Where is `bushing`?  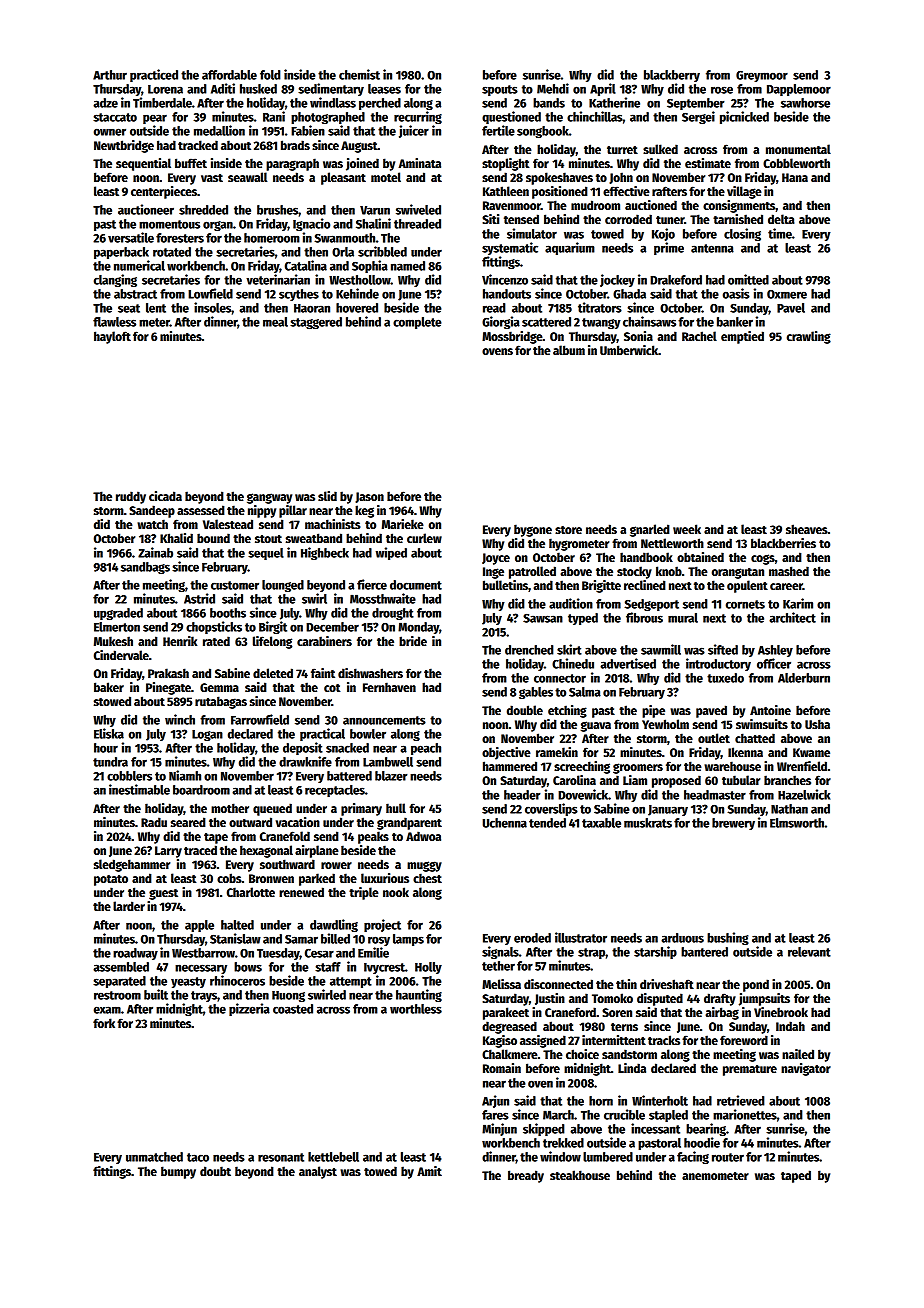
bushing is located at coordinates (728, 938).
